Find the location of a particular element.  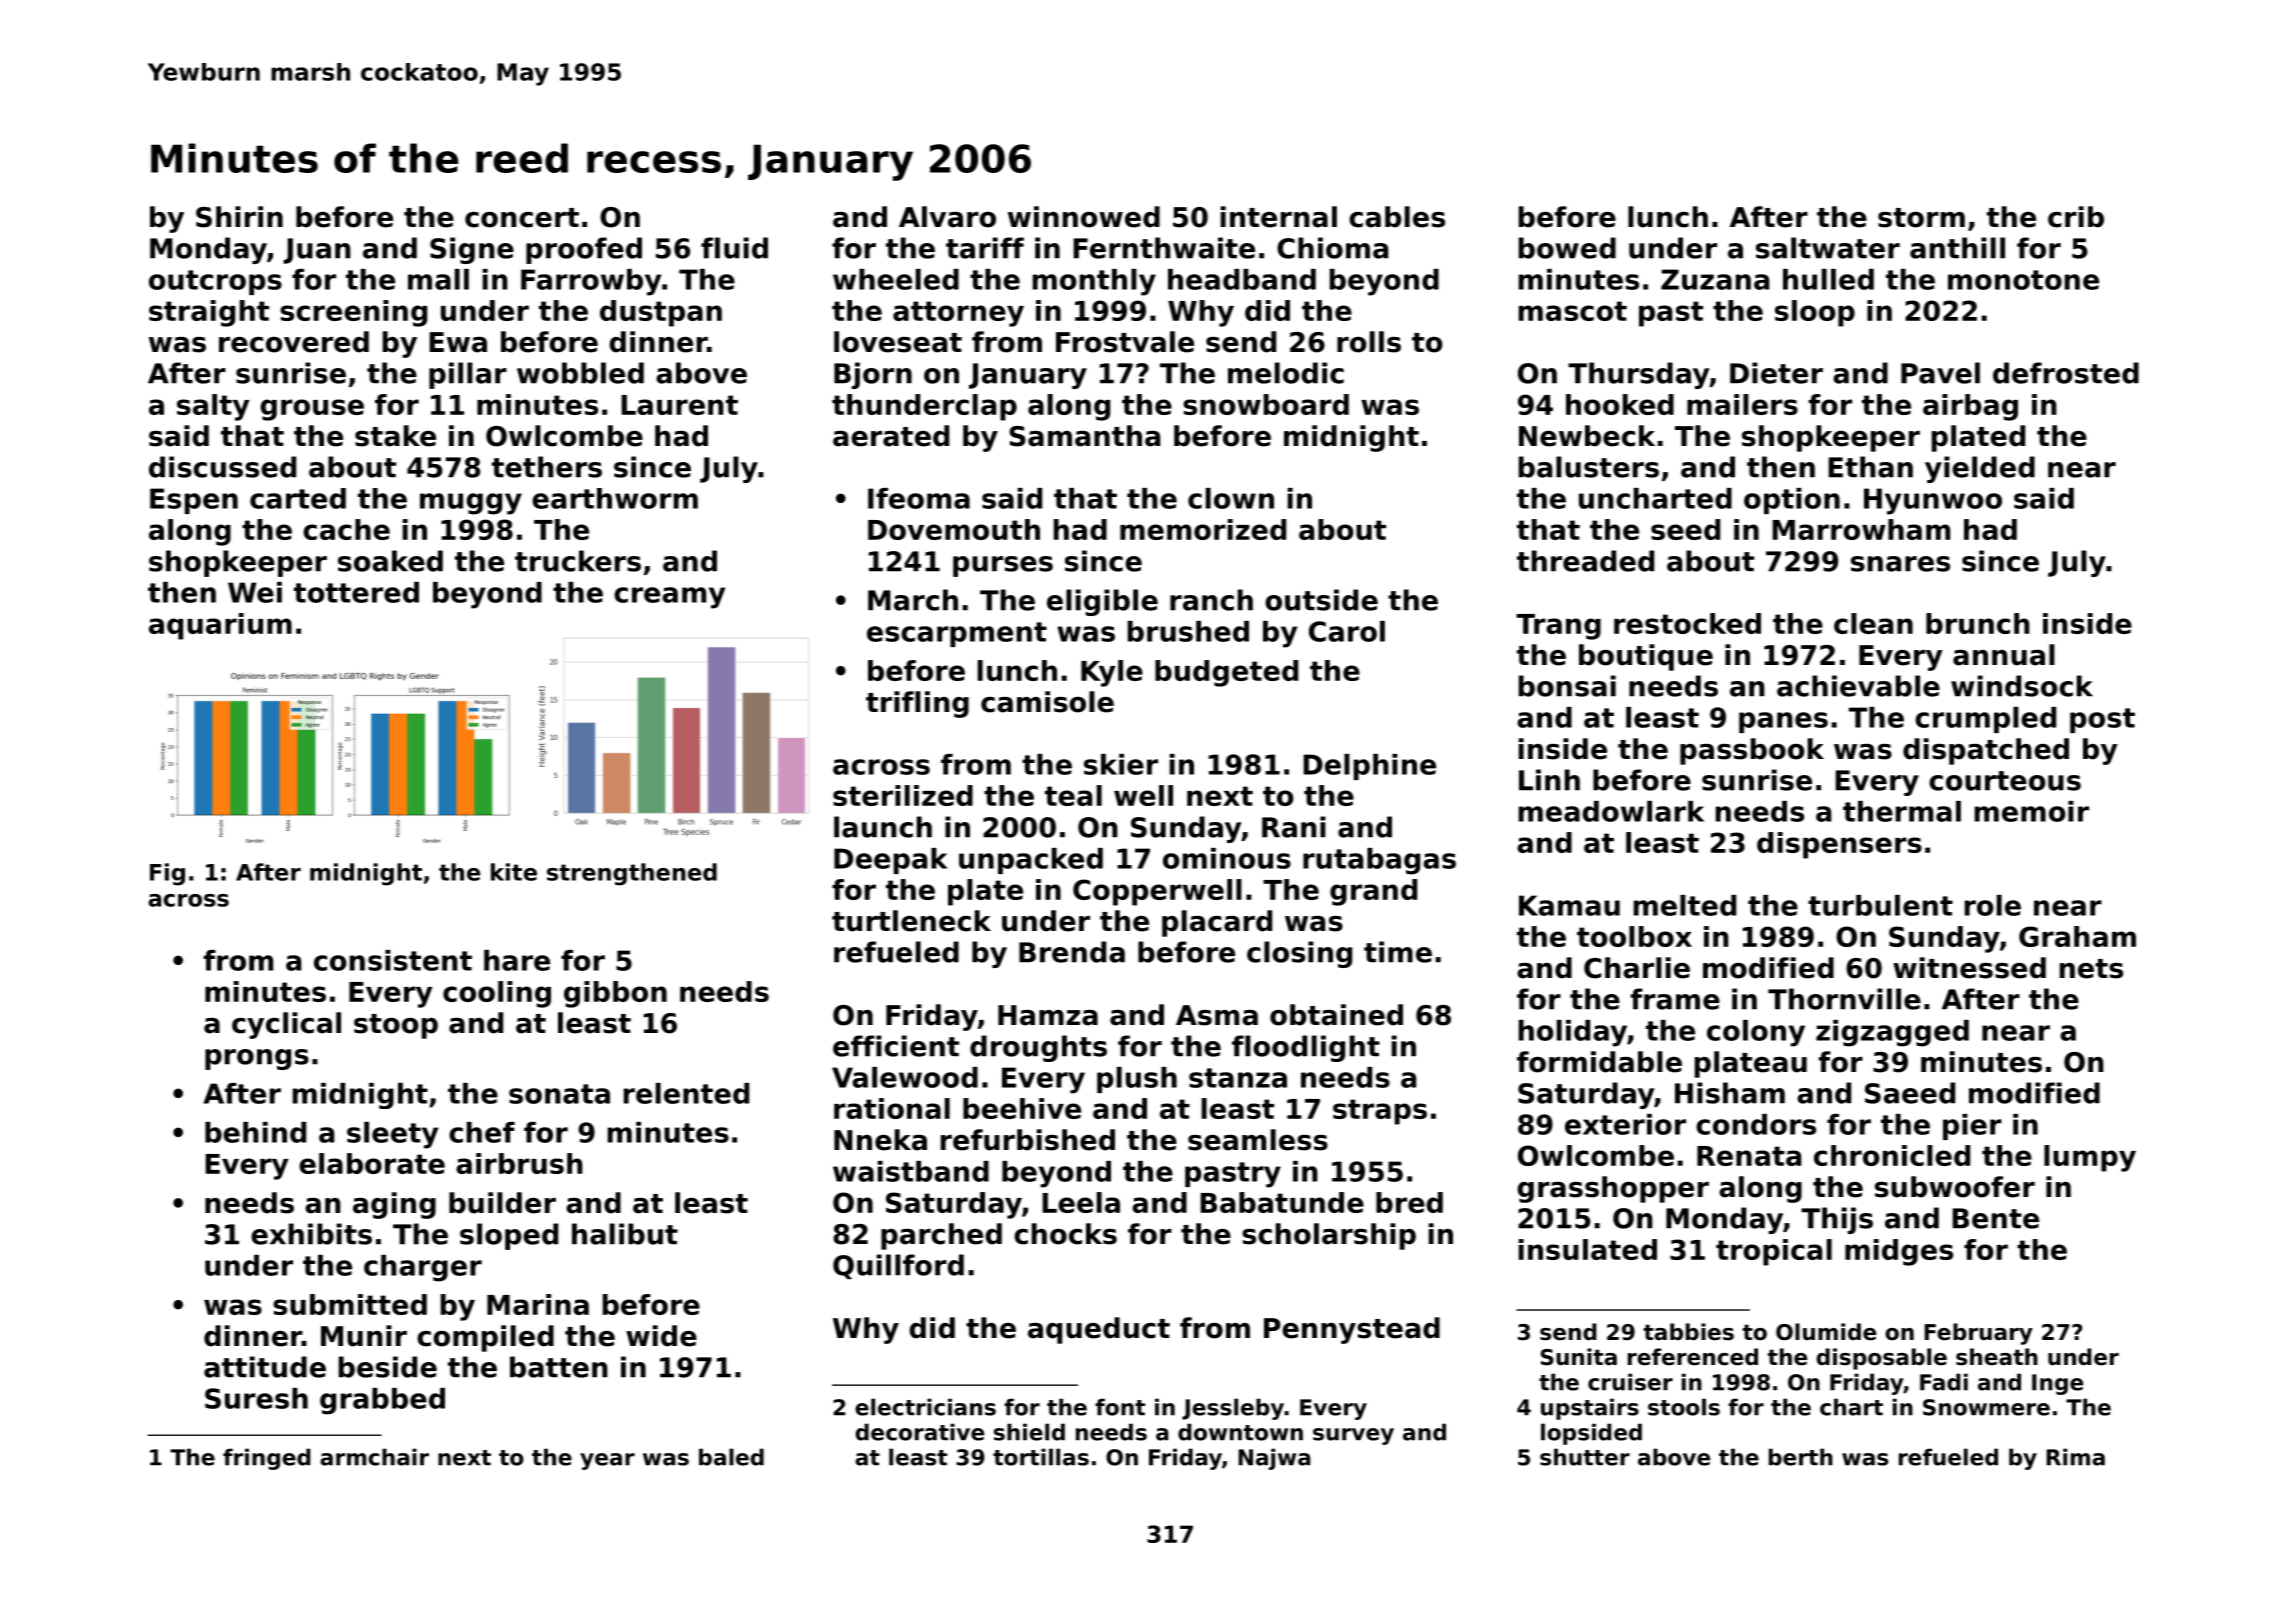

Suresh is located at coordinates (256, 1398).
